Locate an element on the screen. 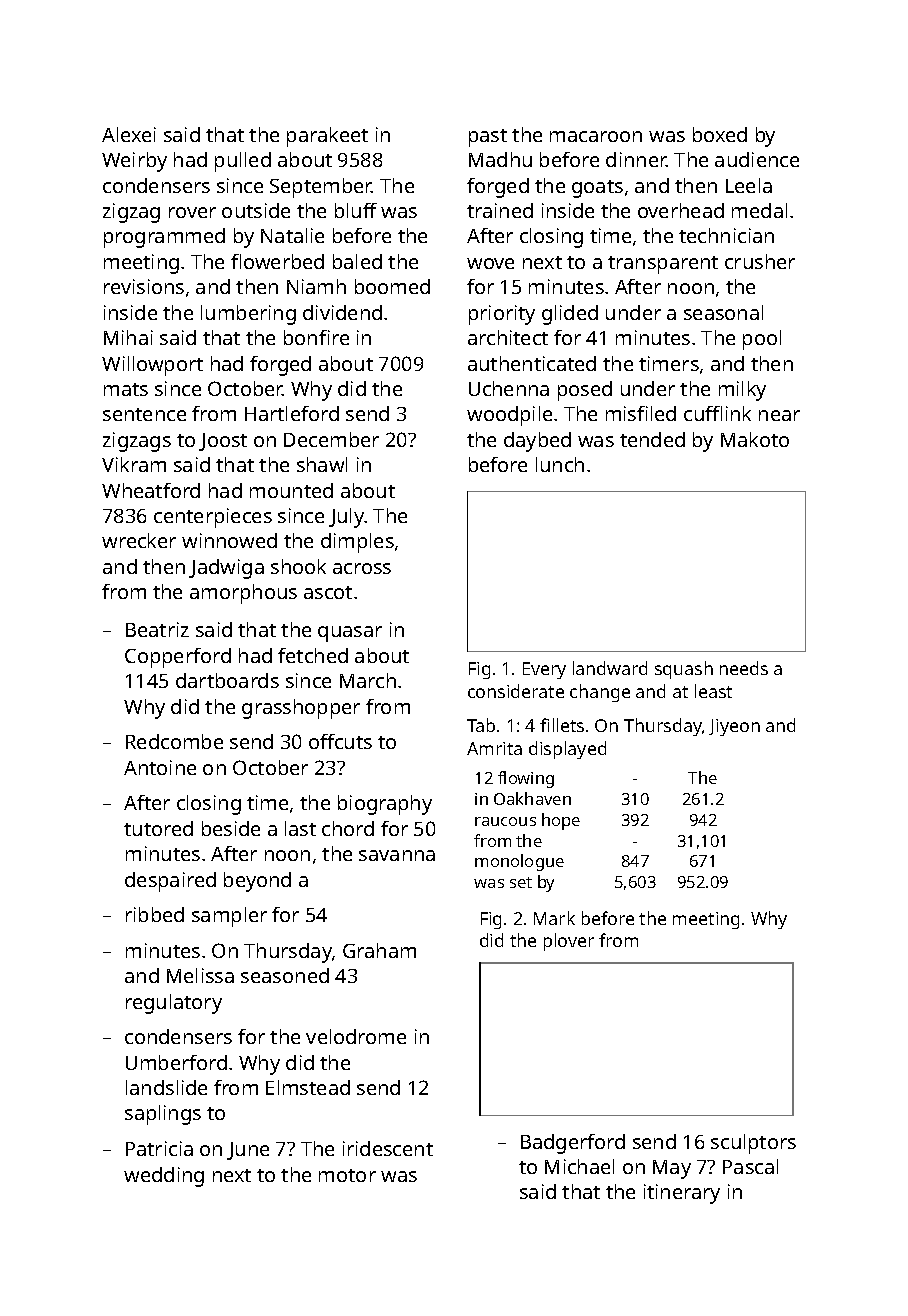  Beatriz is located at coordinates (157, 629).
